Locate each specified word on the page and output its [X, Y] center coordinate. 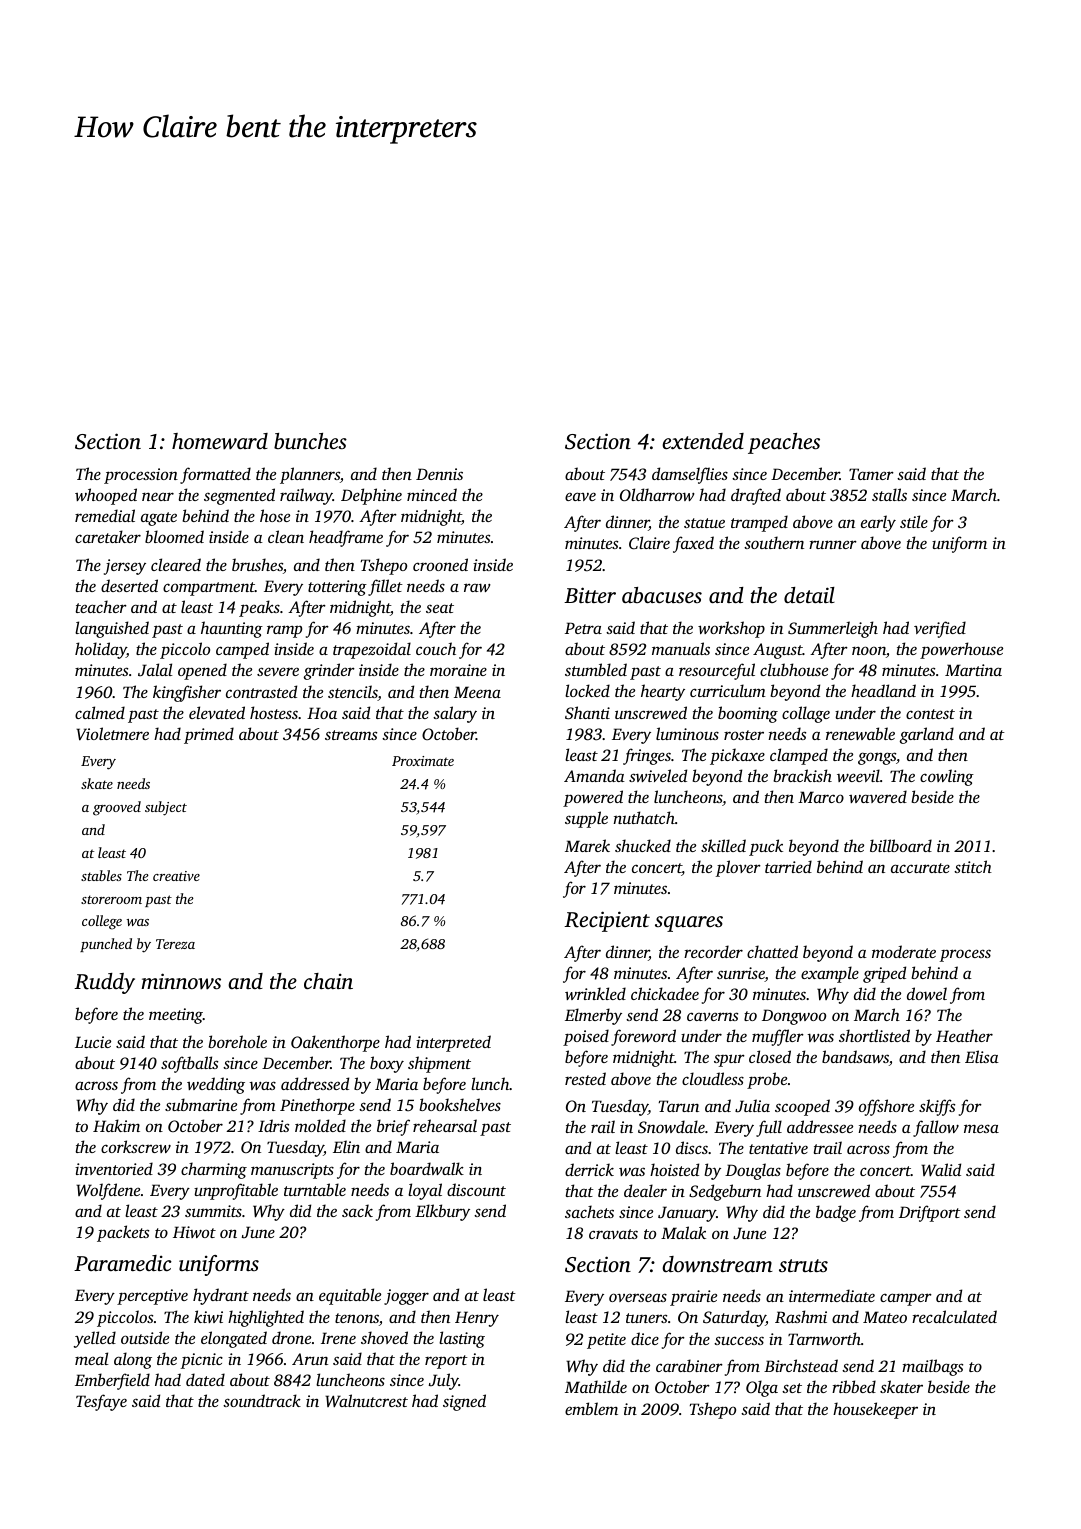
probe [767, 1080]
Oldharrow [657, 495]
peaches [784, 443]
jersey [125, 567]
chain [328, 981]
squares [689, 924]
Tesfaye [101, 1402]
